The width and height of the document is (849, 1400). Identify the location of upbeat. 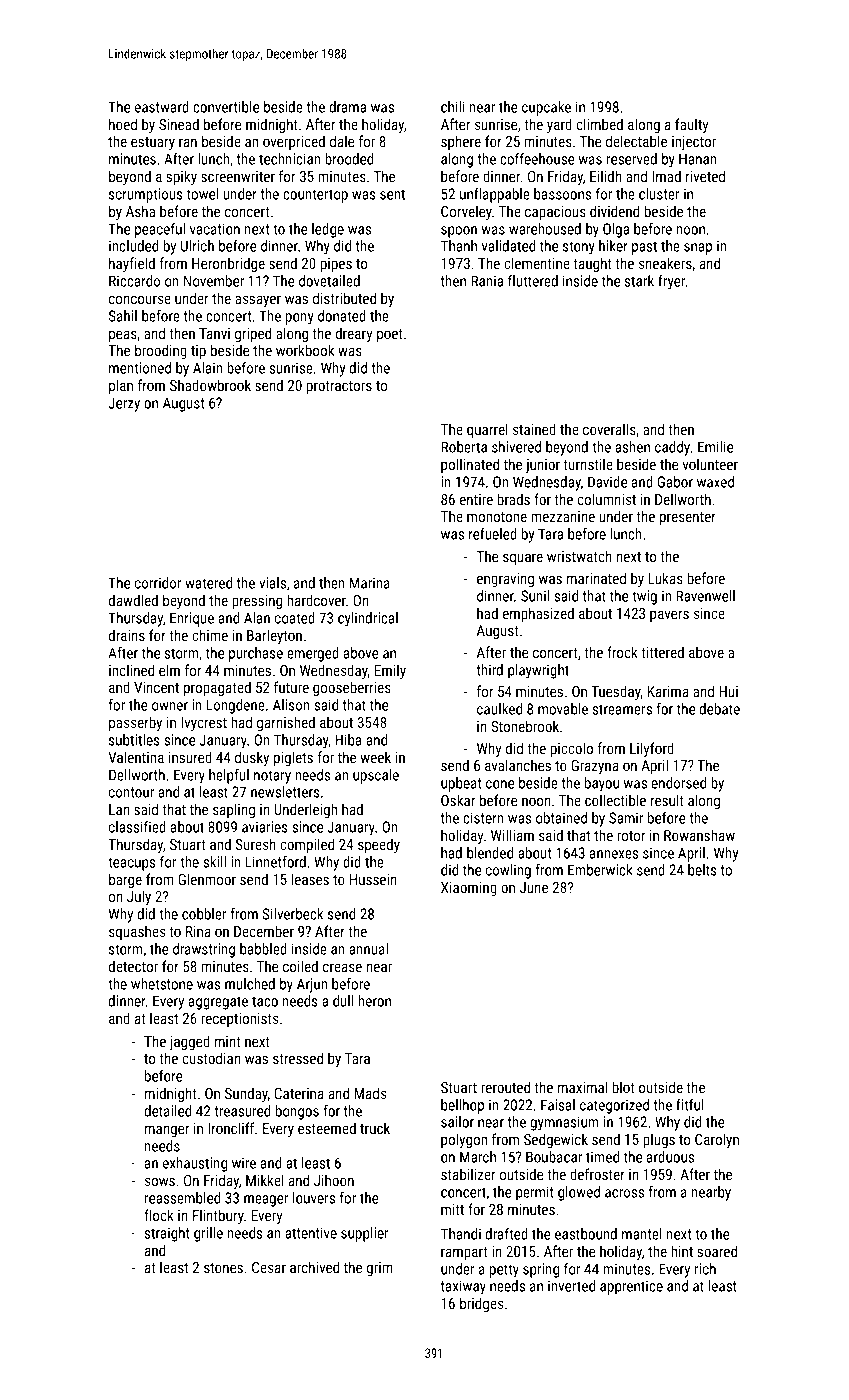
(461, 784).
